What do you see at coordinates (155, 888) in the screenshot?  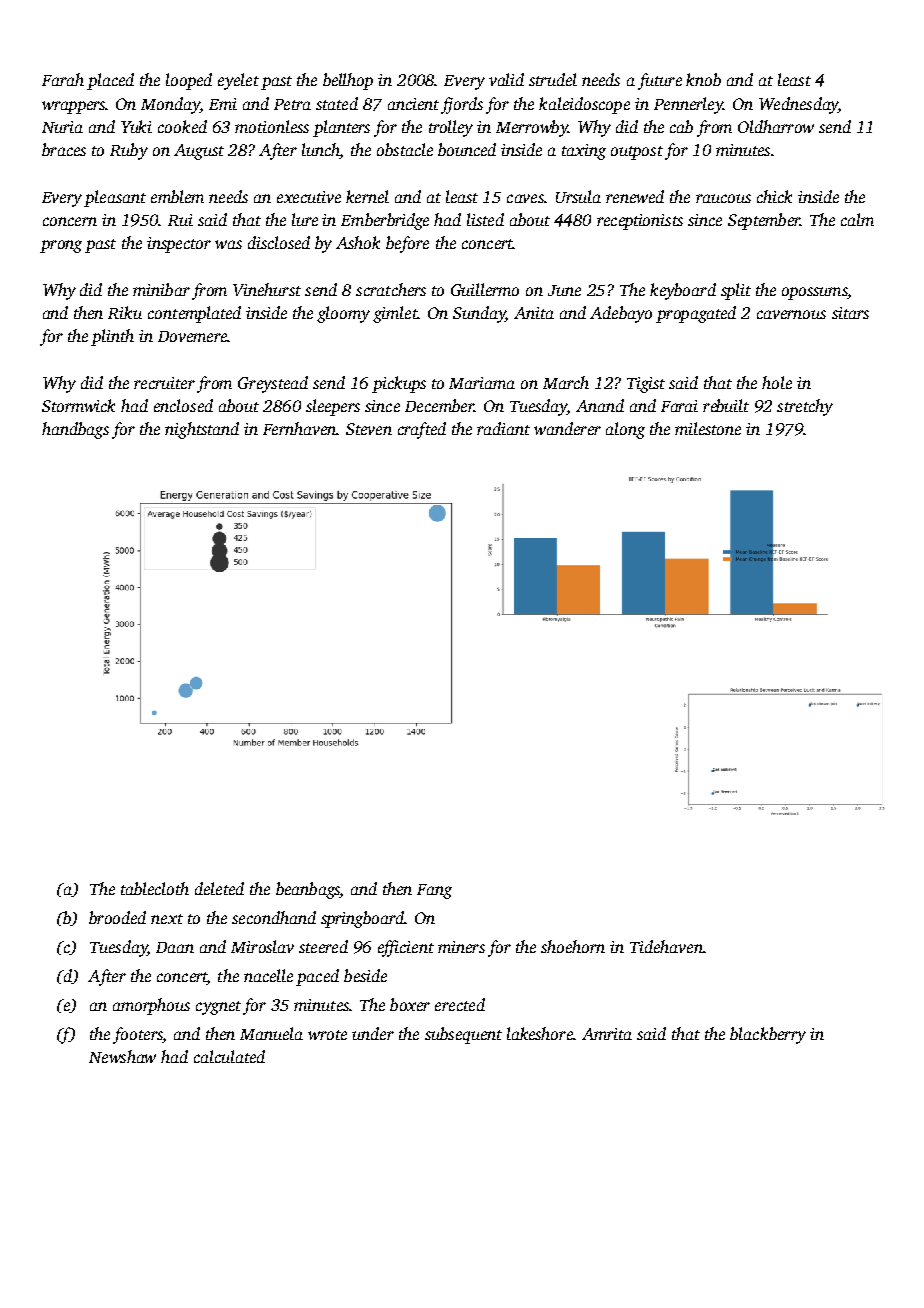 I see `tablecloth` at bounding box center [155, 888].
